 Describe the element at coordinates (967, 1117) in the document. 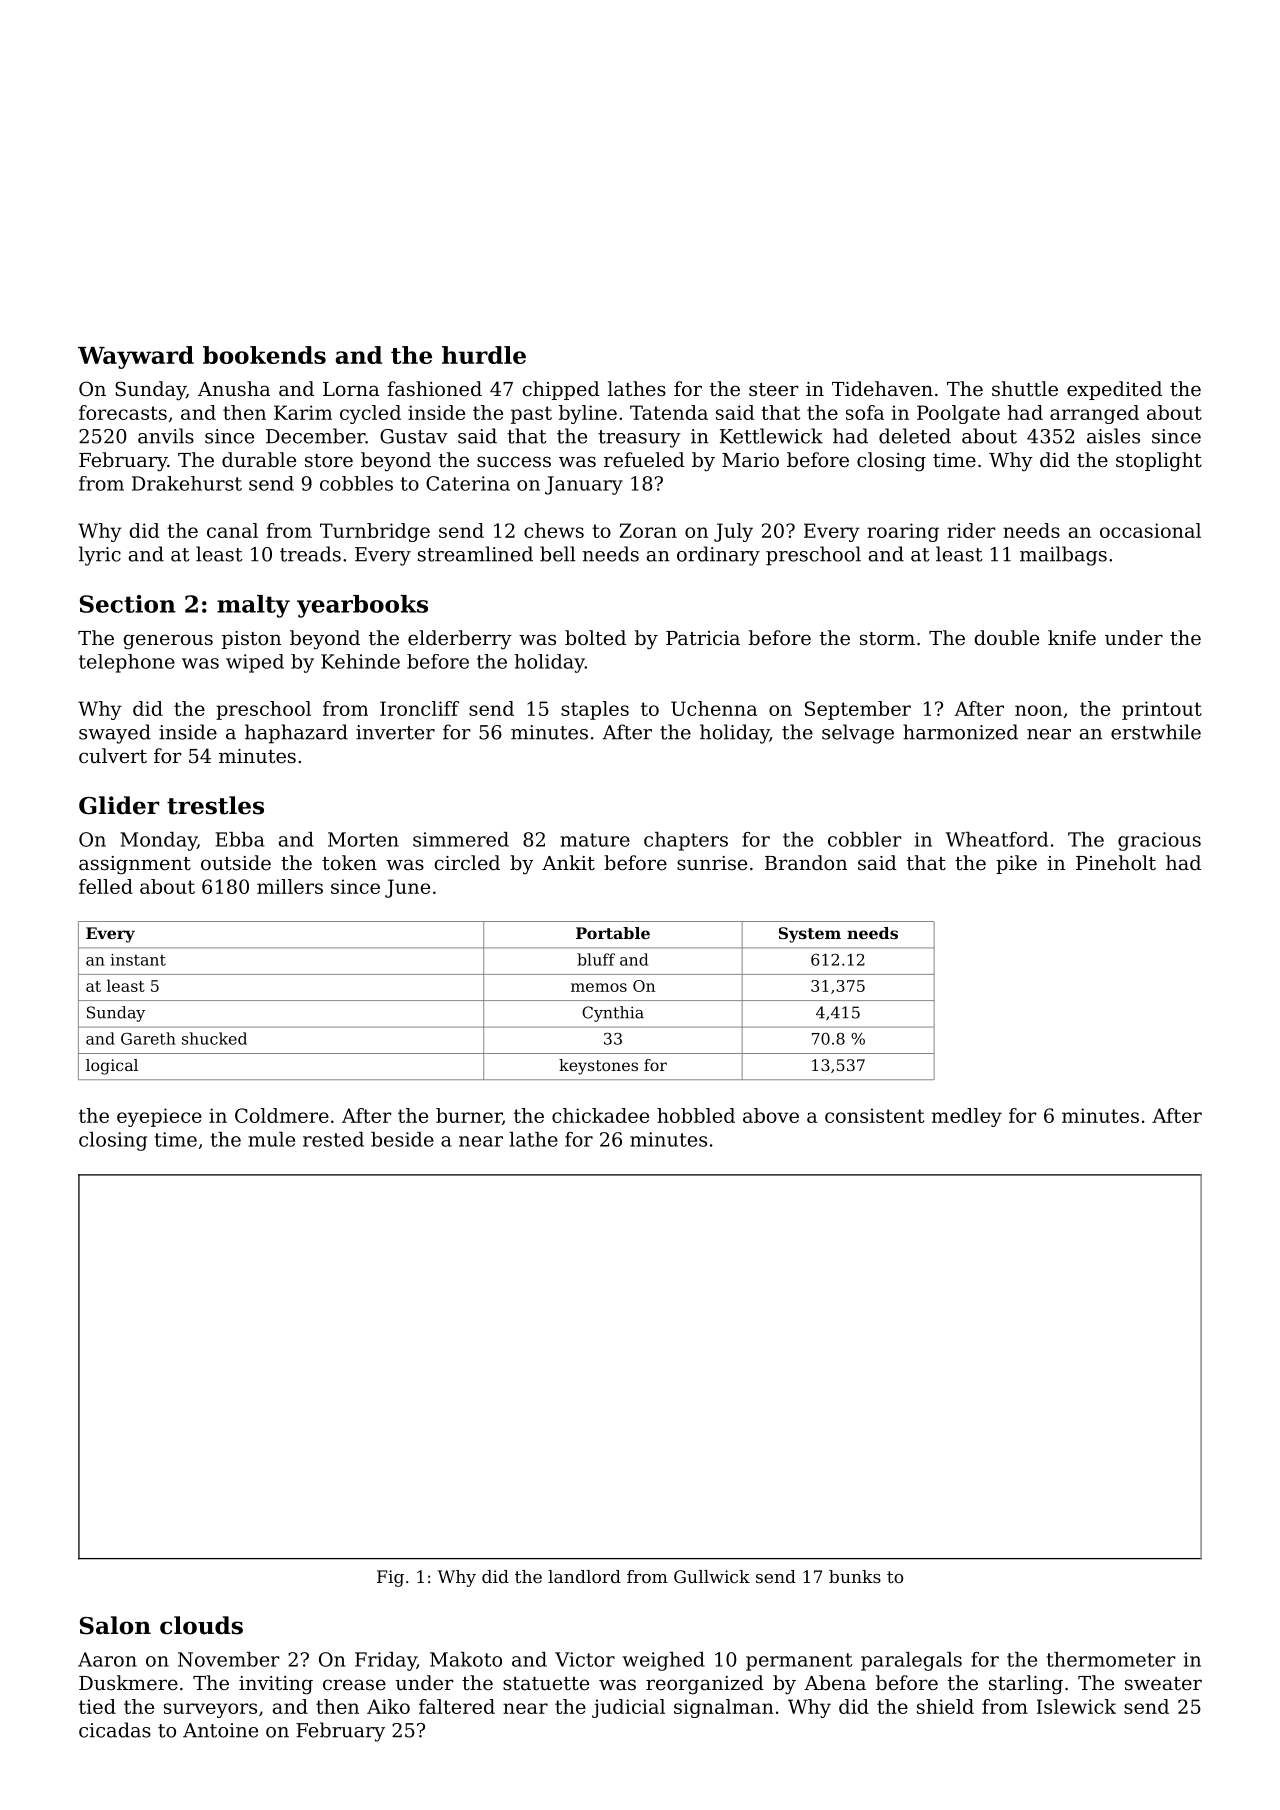

I see `medley` at that location.
